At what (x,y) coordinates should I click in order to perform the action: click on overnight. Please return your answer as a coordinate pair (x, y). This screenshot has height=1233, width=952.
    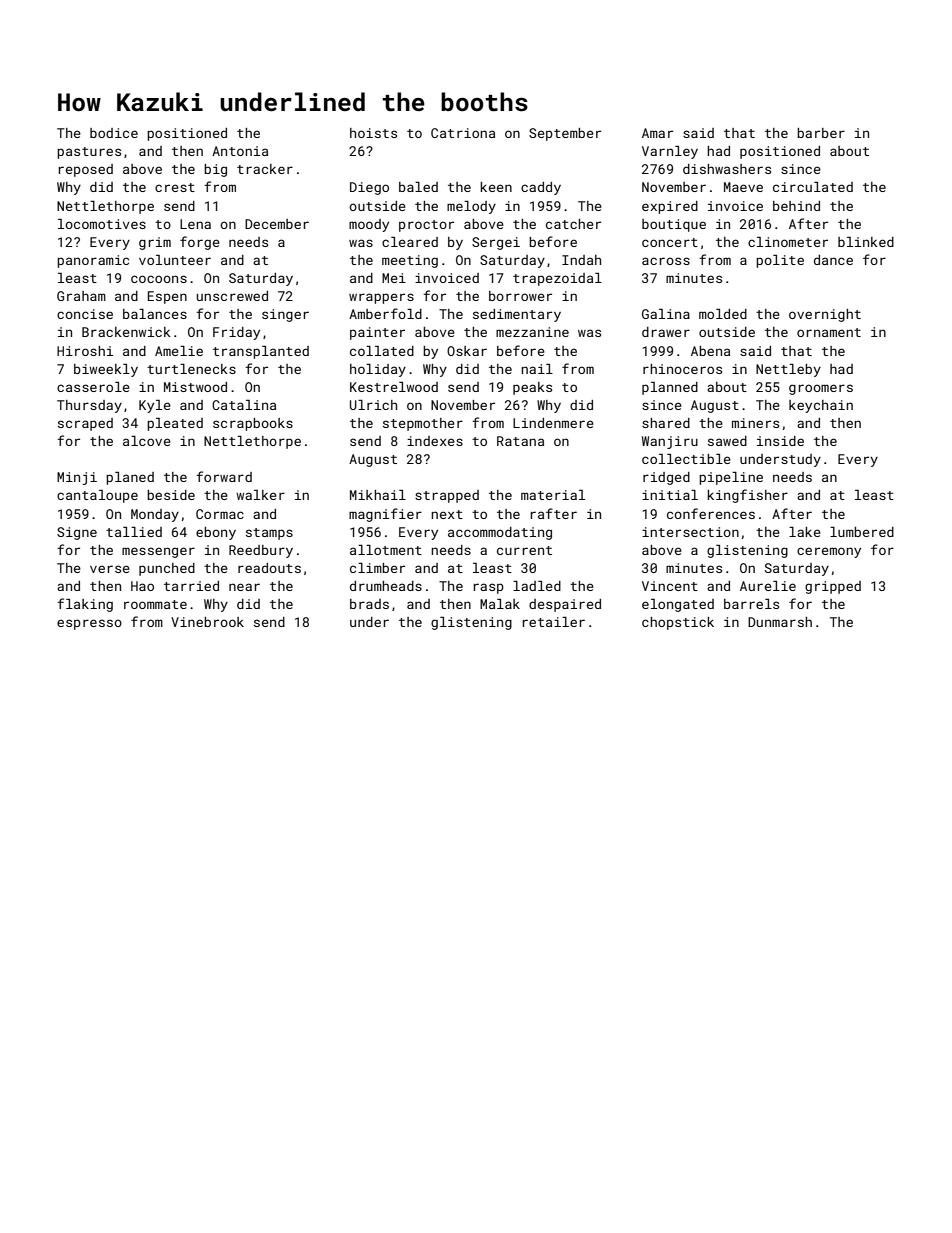
    Looking at the image, I should click on (825, 315).
